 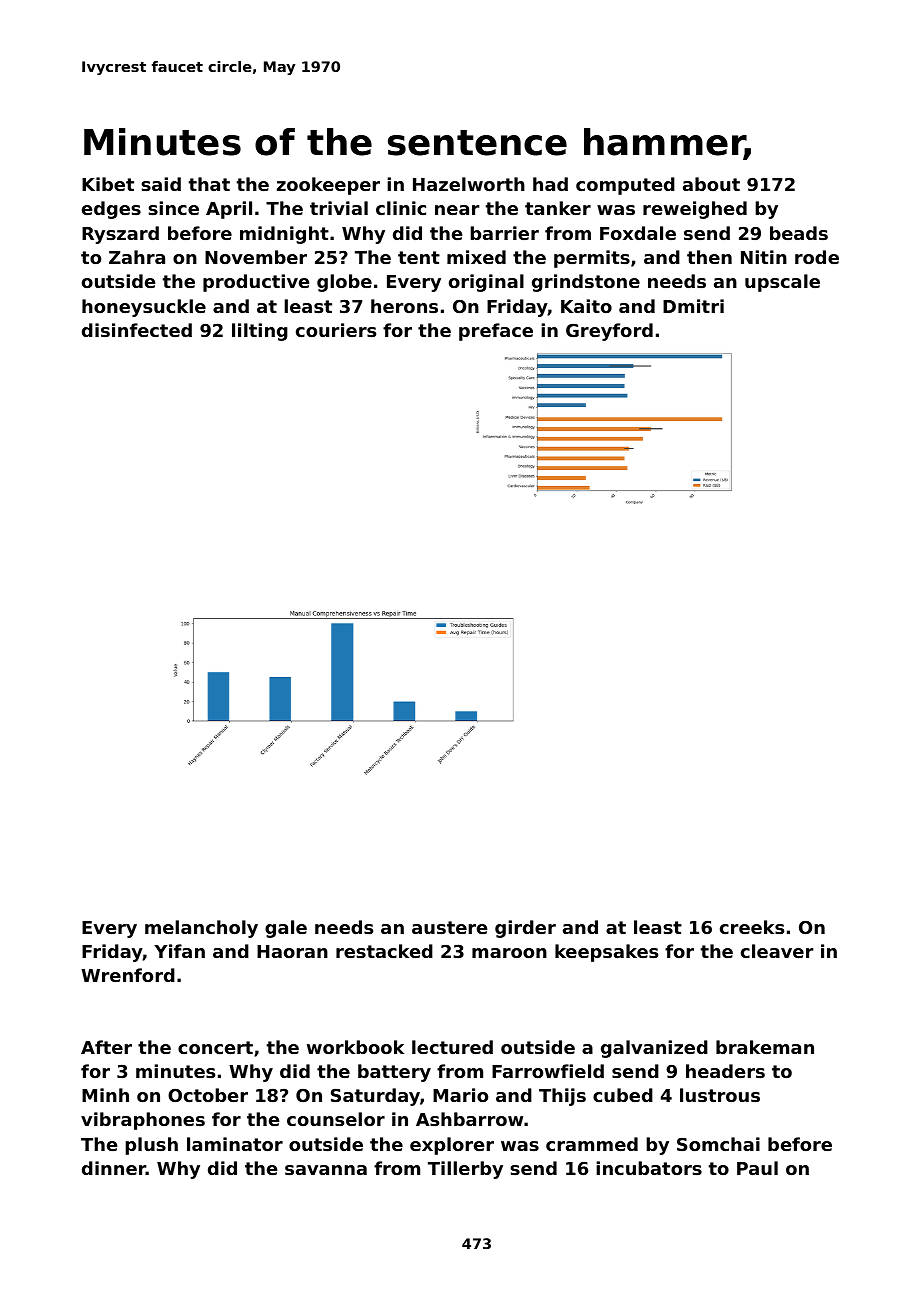 I want to click on melancholy, so click(x=201, y=929).
